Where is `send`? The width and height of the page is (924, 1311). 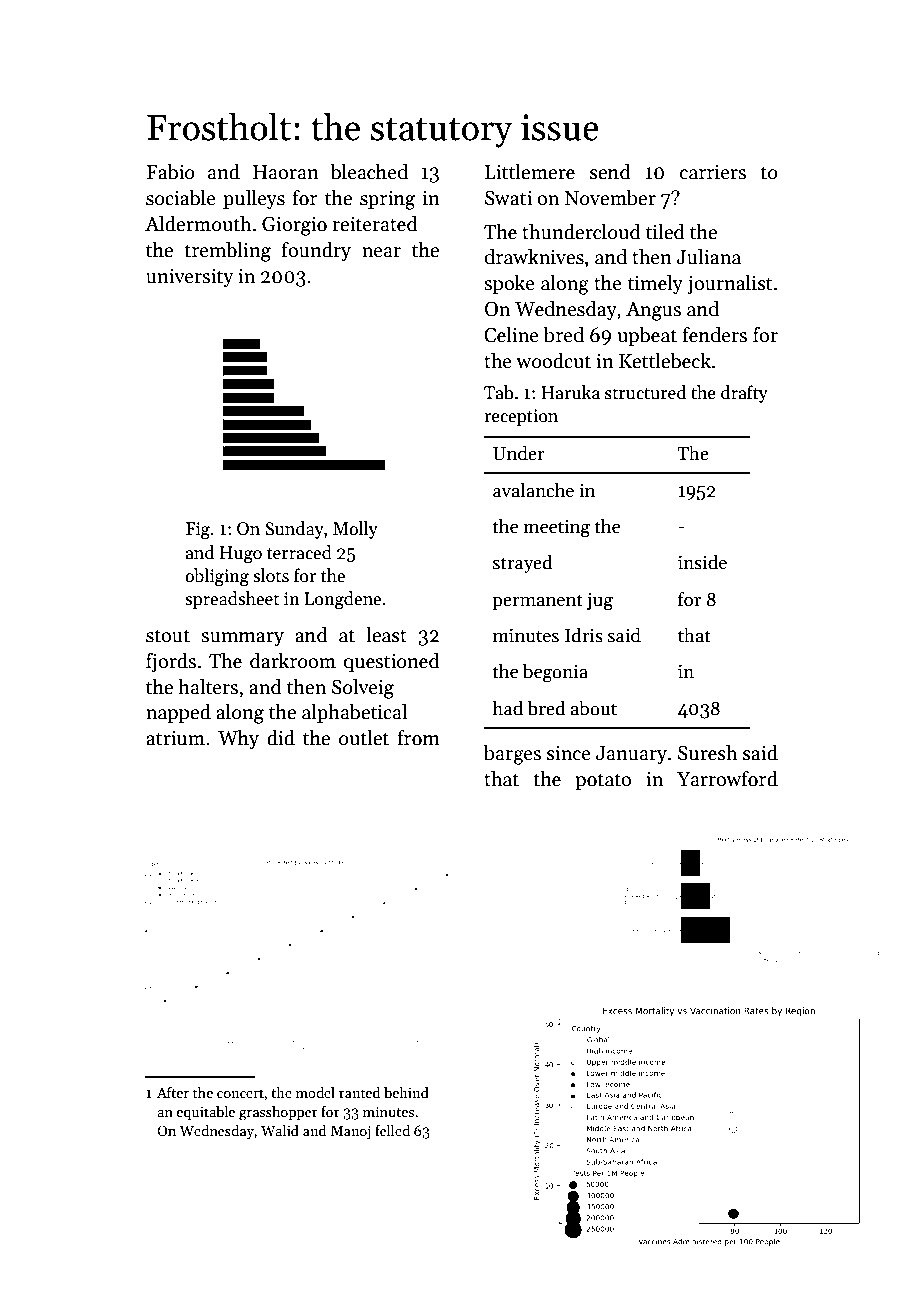
send is located at coordinates (610, 172).
